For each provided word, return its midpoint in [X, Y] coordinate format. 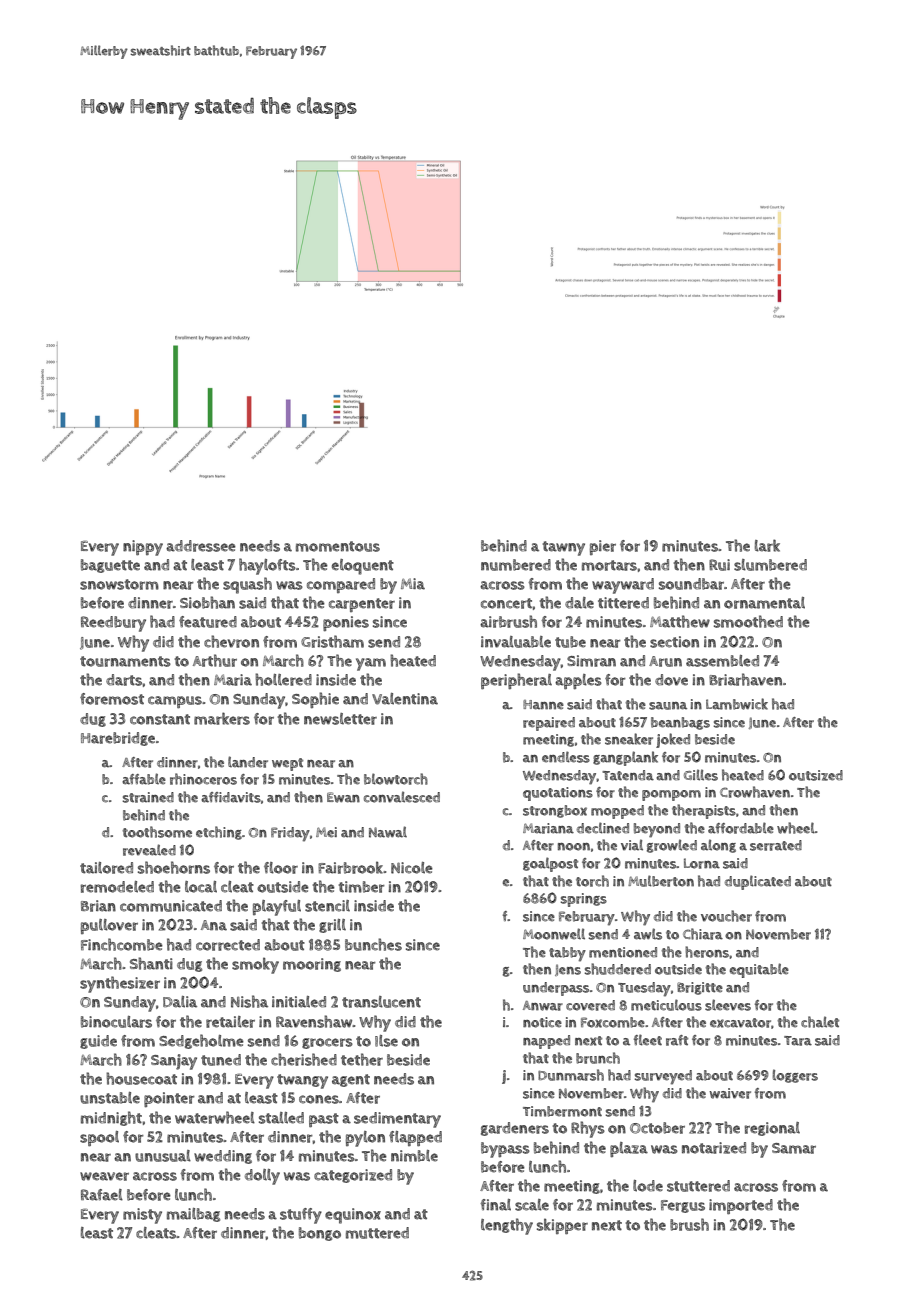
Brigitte [700, 988]
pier [603, 547]
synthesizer [120, 984]
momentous [338, 546]
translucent [381, 1002]
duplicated [758, 882]
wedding [223, 1157]
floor [281, 868]
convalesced [402, 797]
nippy [143, 548]
